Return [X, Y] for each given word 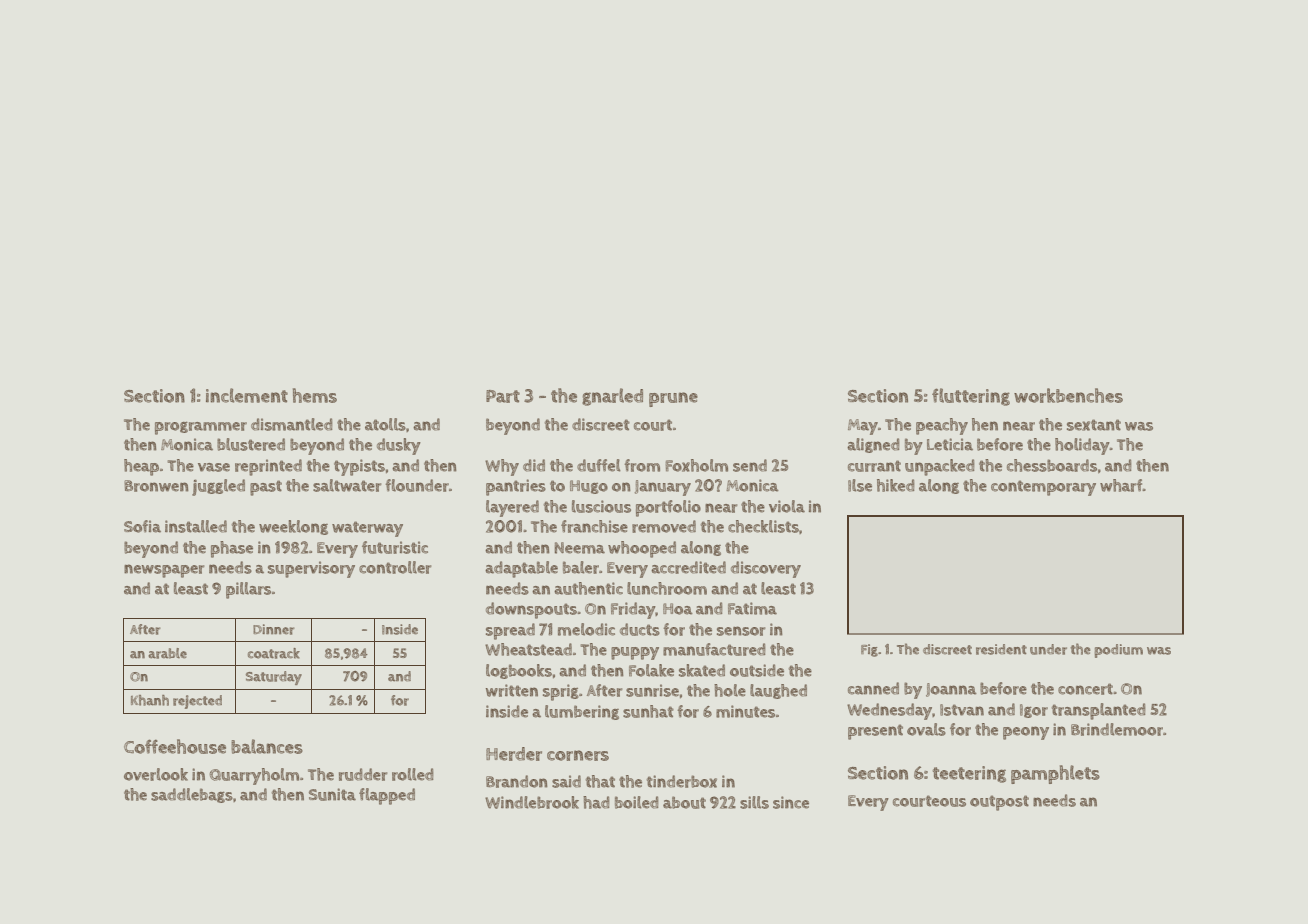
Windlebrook [532, 802]
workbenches [1068, 395]
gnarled [612, 397]
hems [315, 395]
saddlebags [192, 795]
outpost [999, 803]
